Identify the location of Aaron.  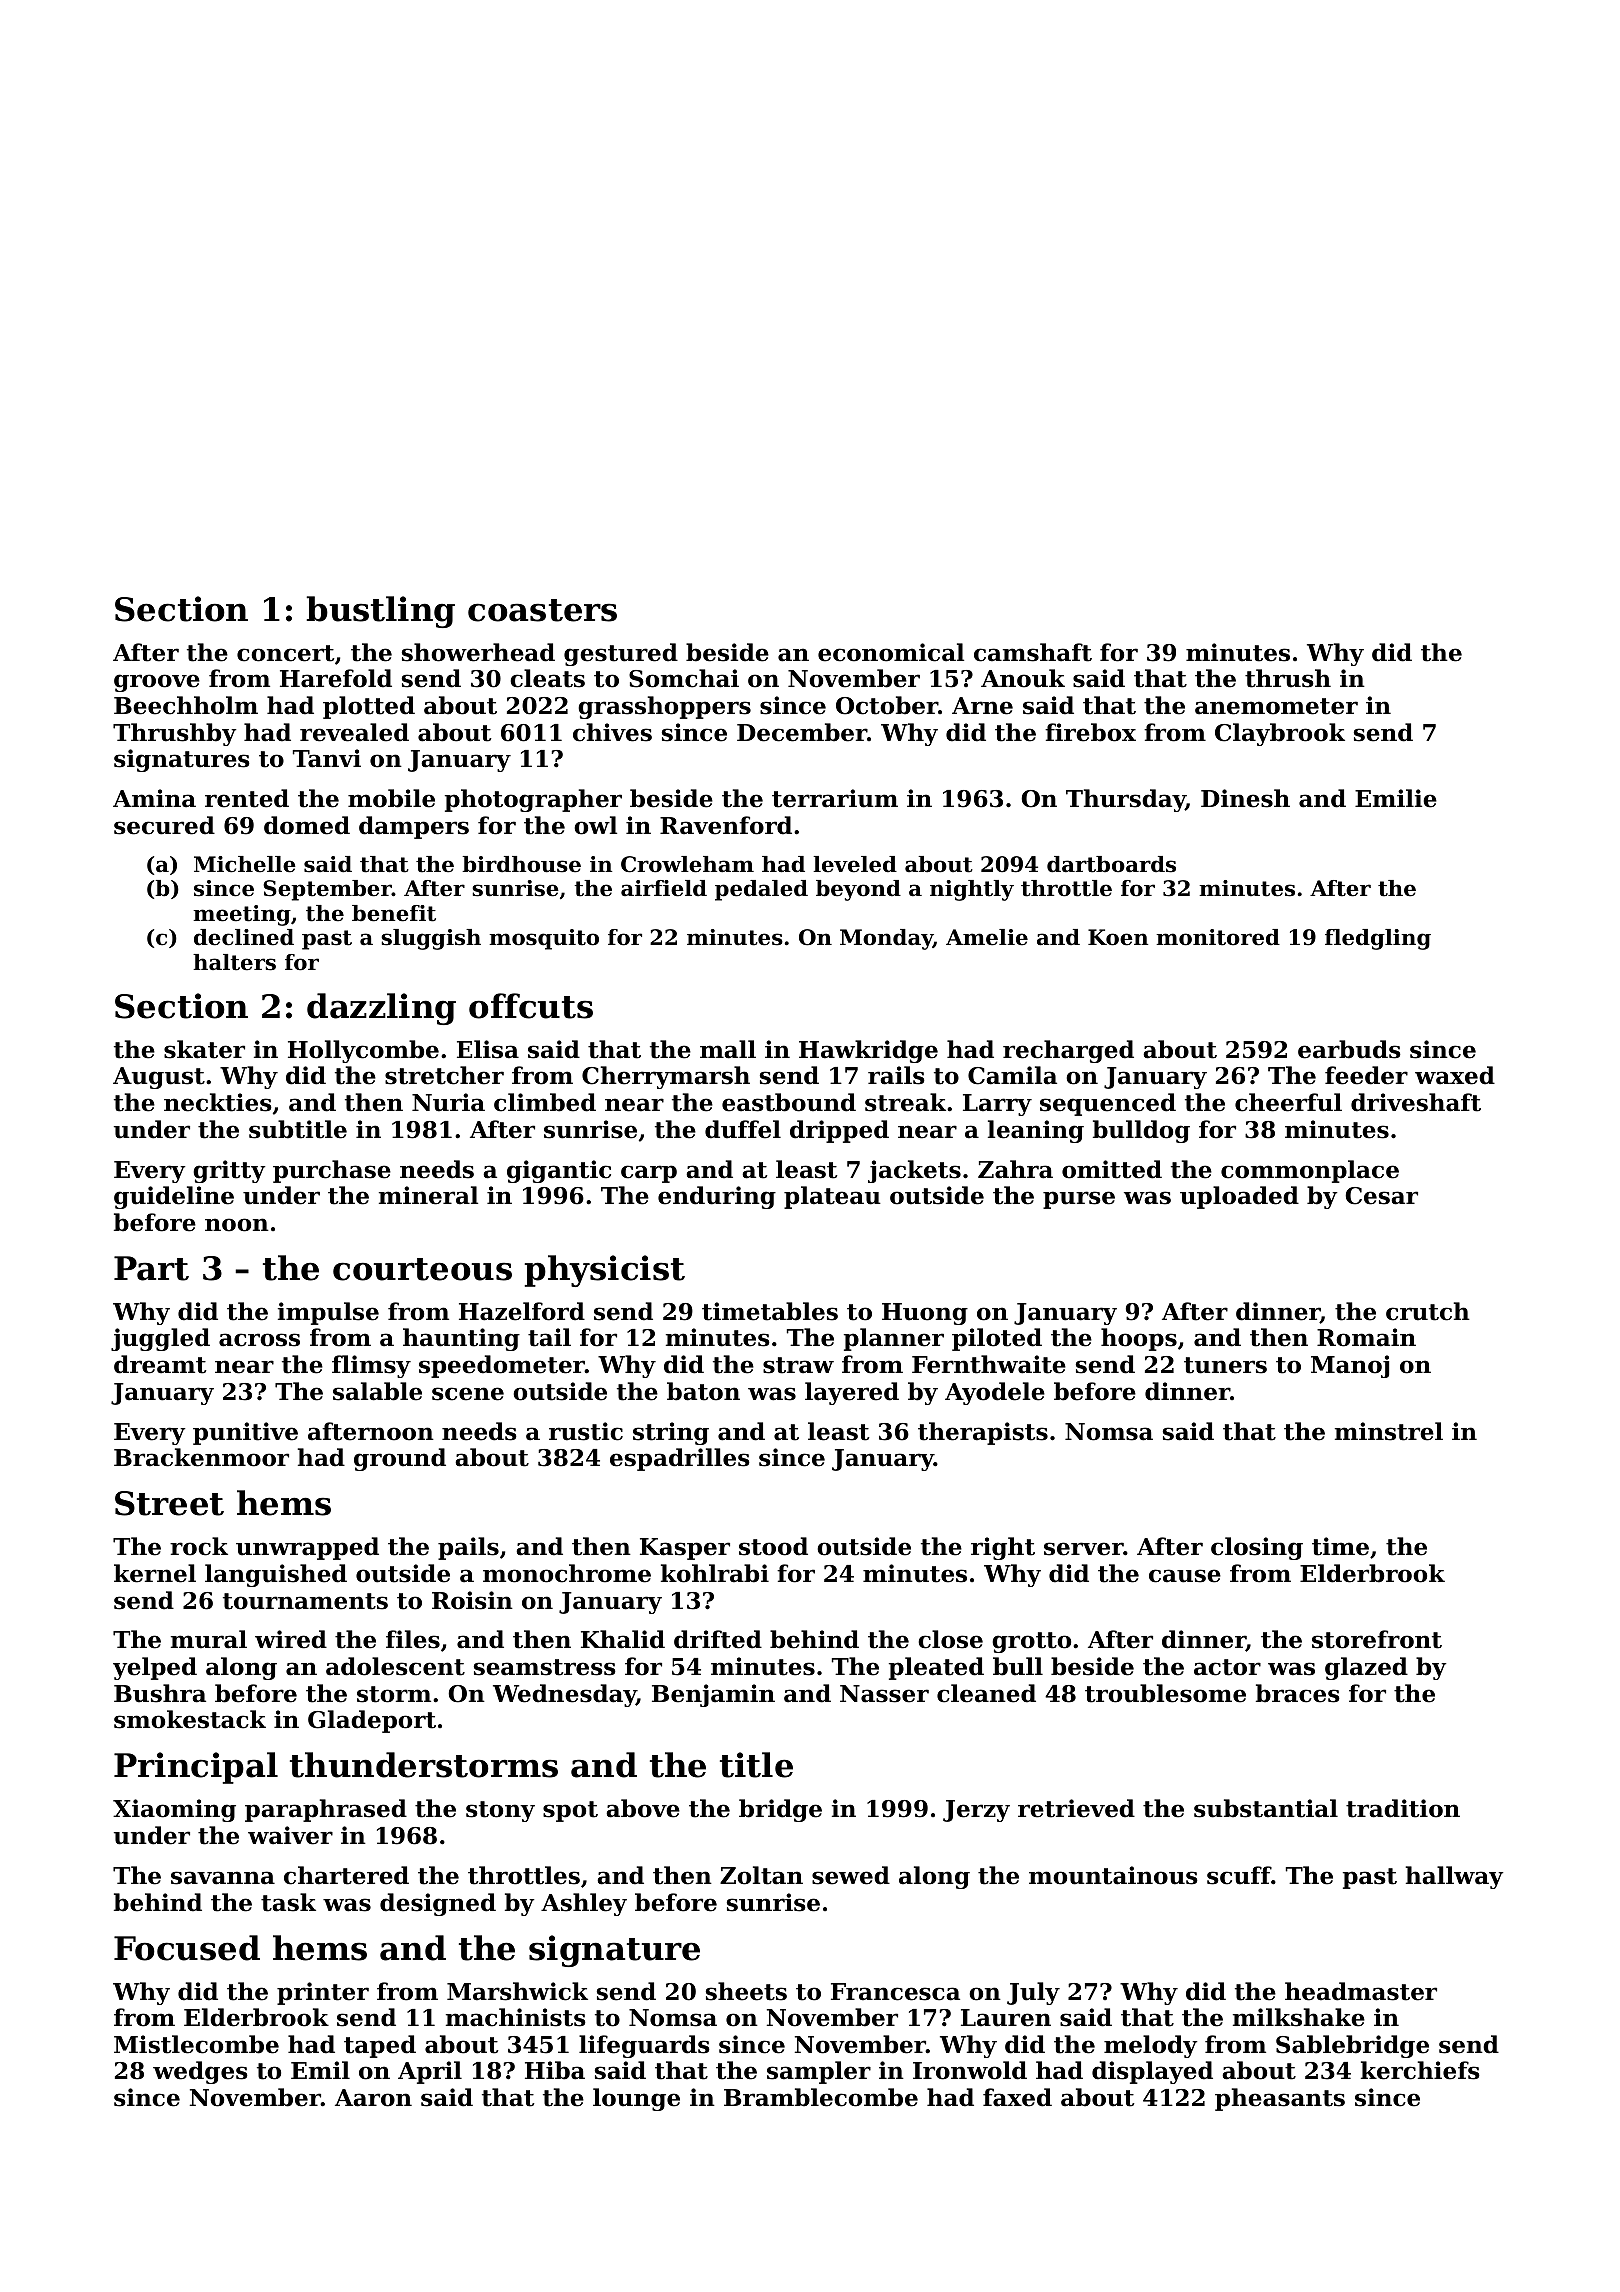
(373, 2098).
